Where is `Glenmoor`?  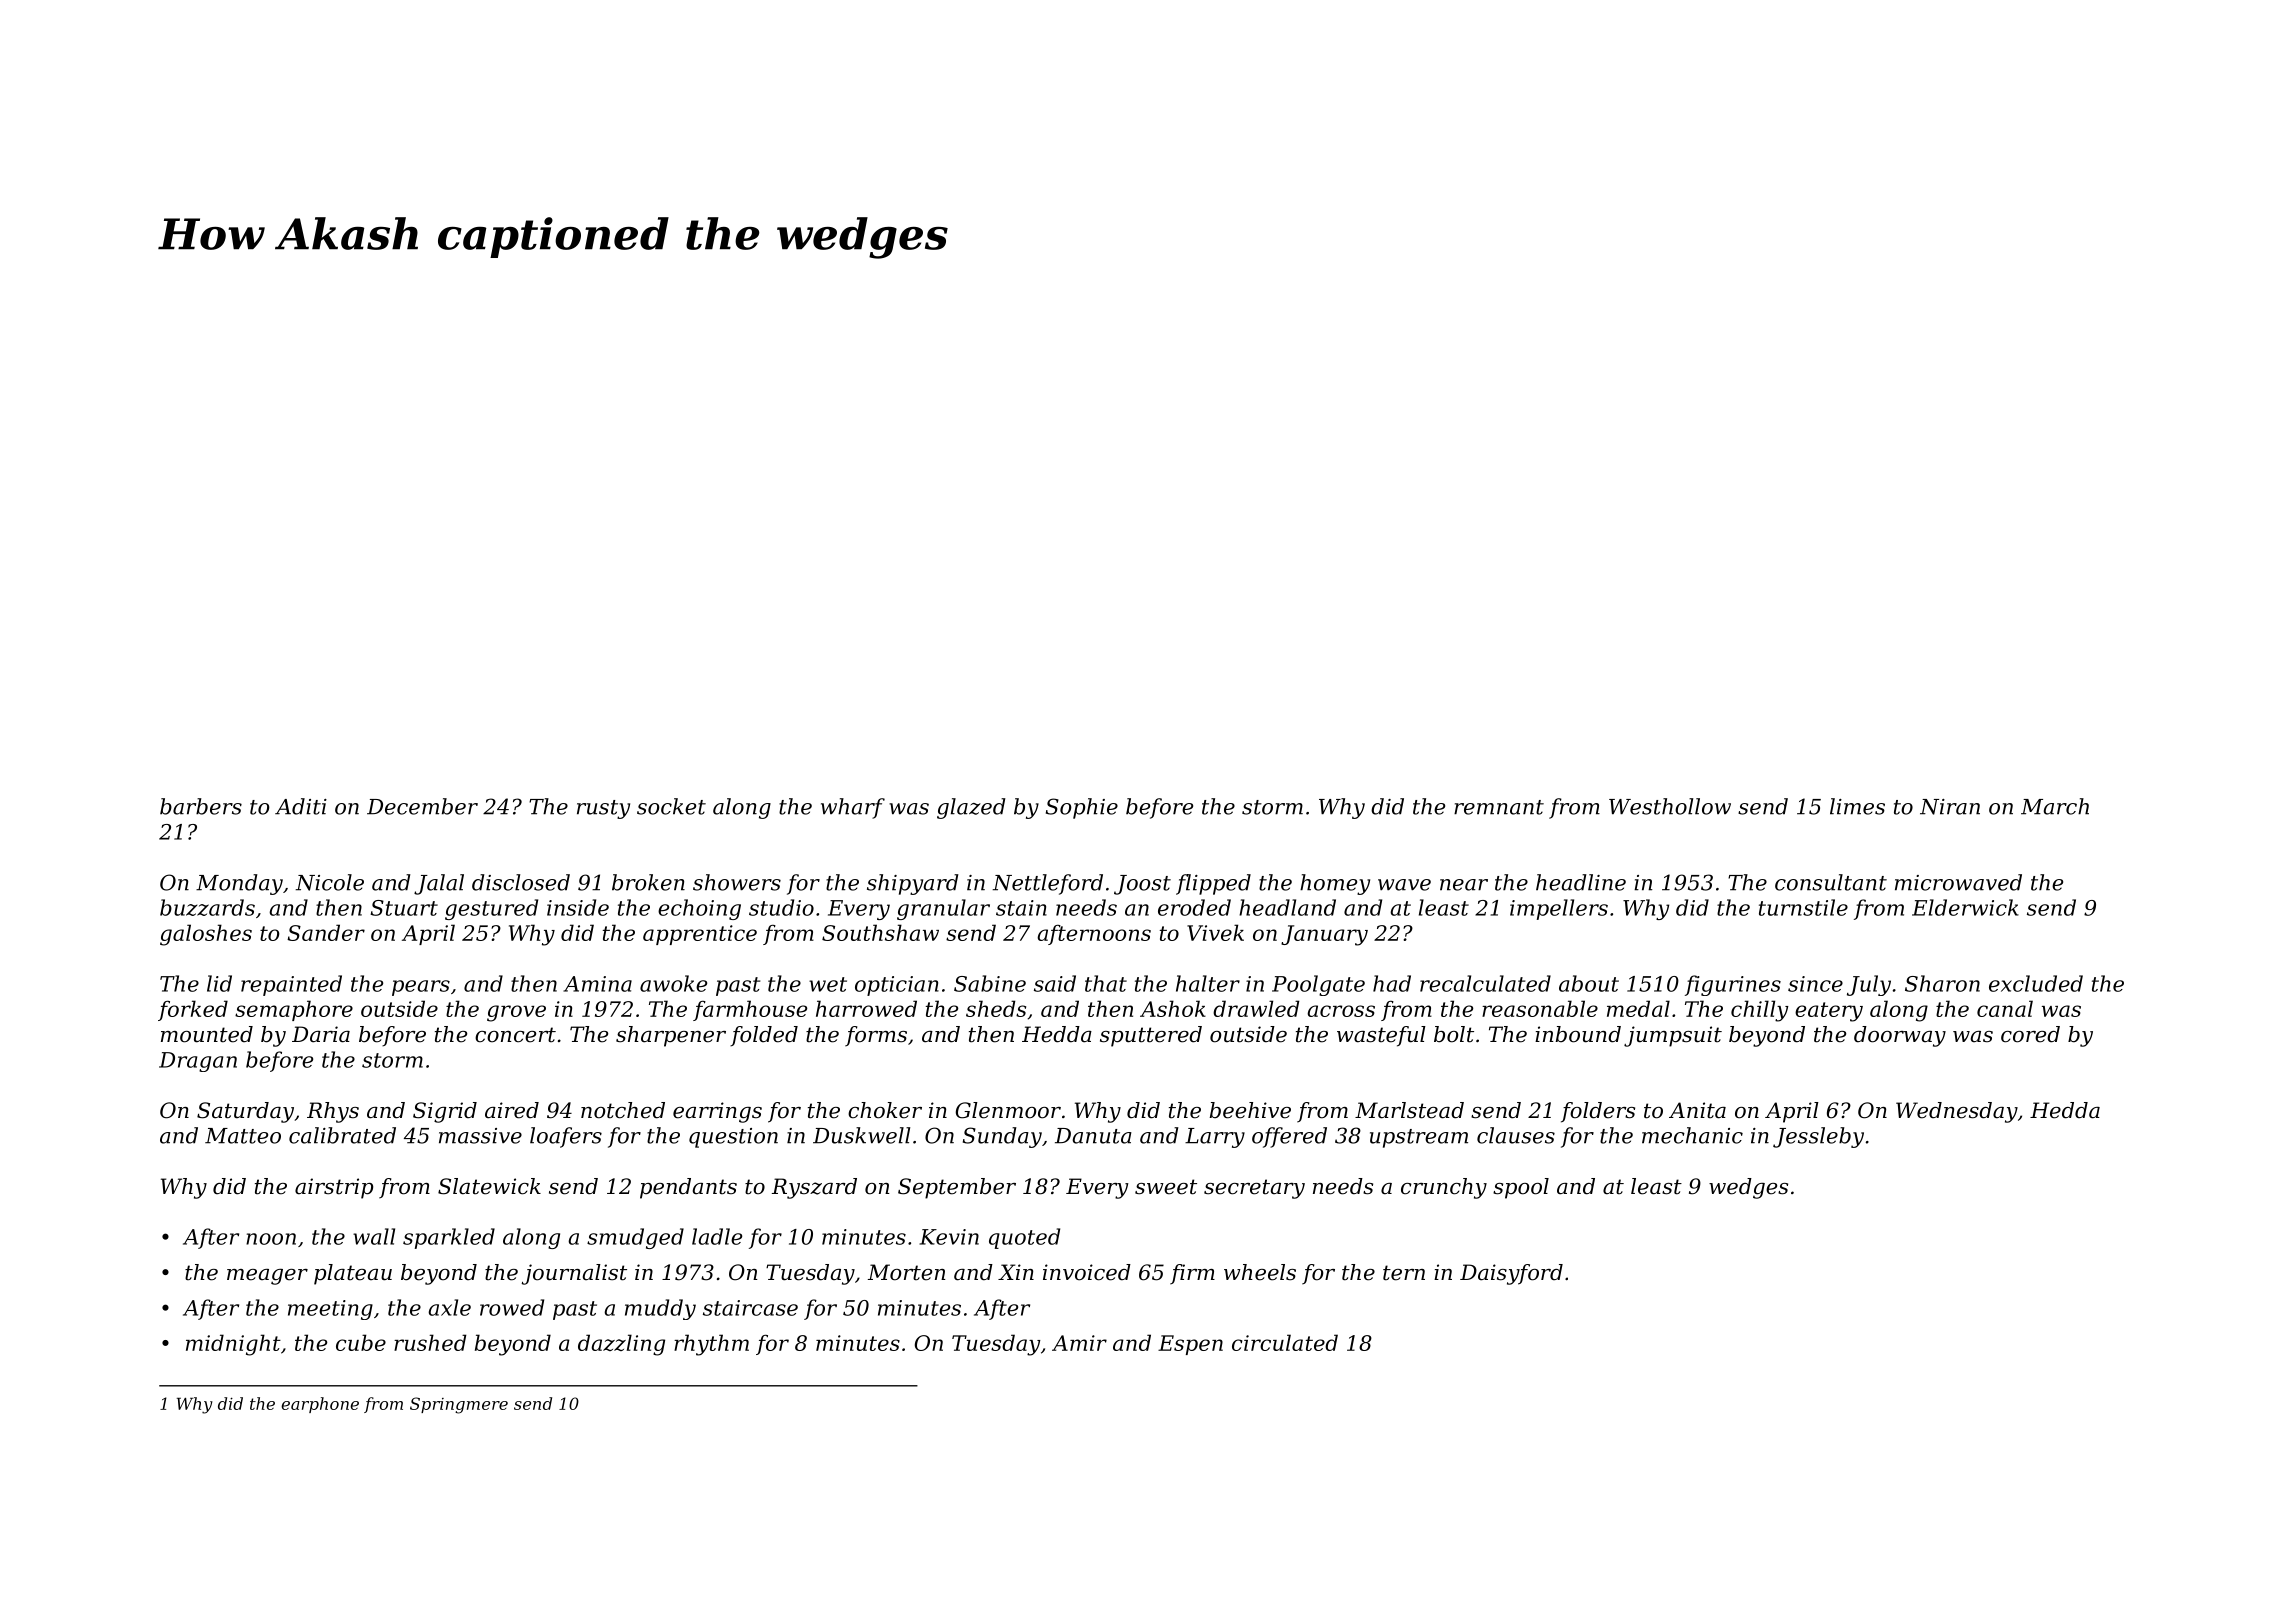
Glenmoor is located at coordinates (1008, 1110).
